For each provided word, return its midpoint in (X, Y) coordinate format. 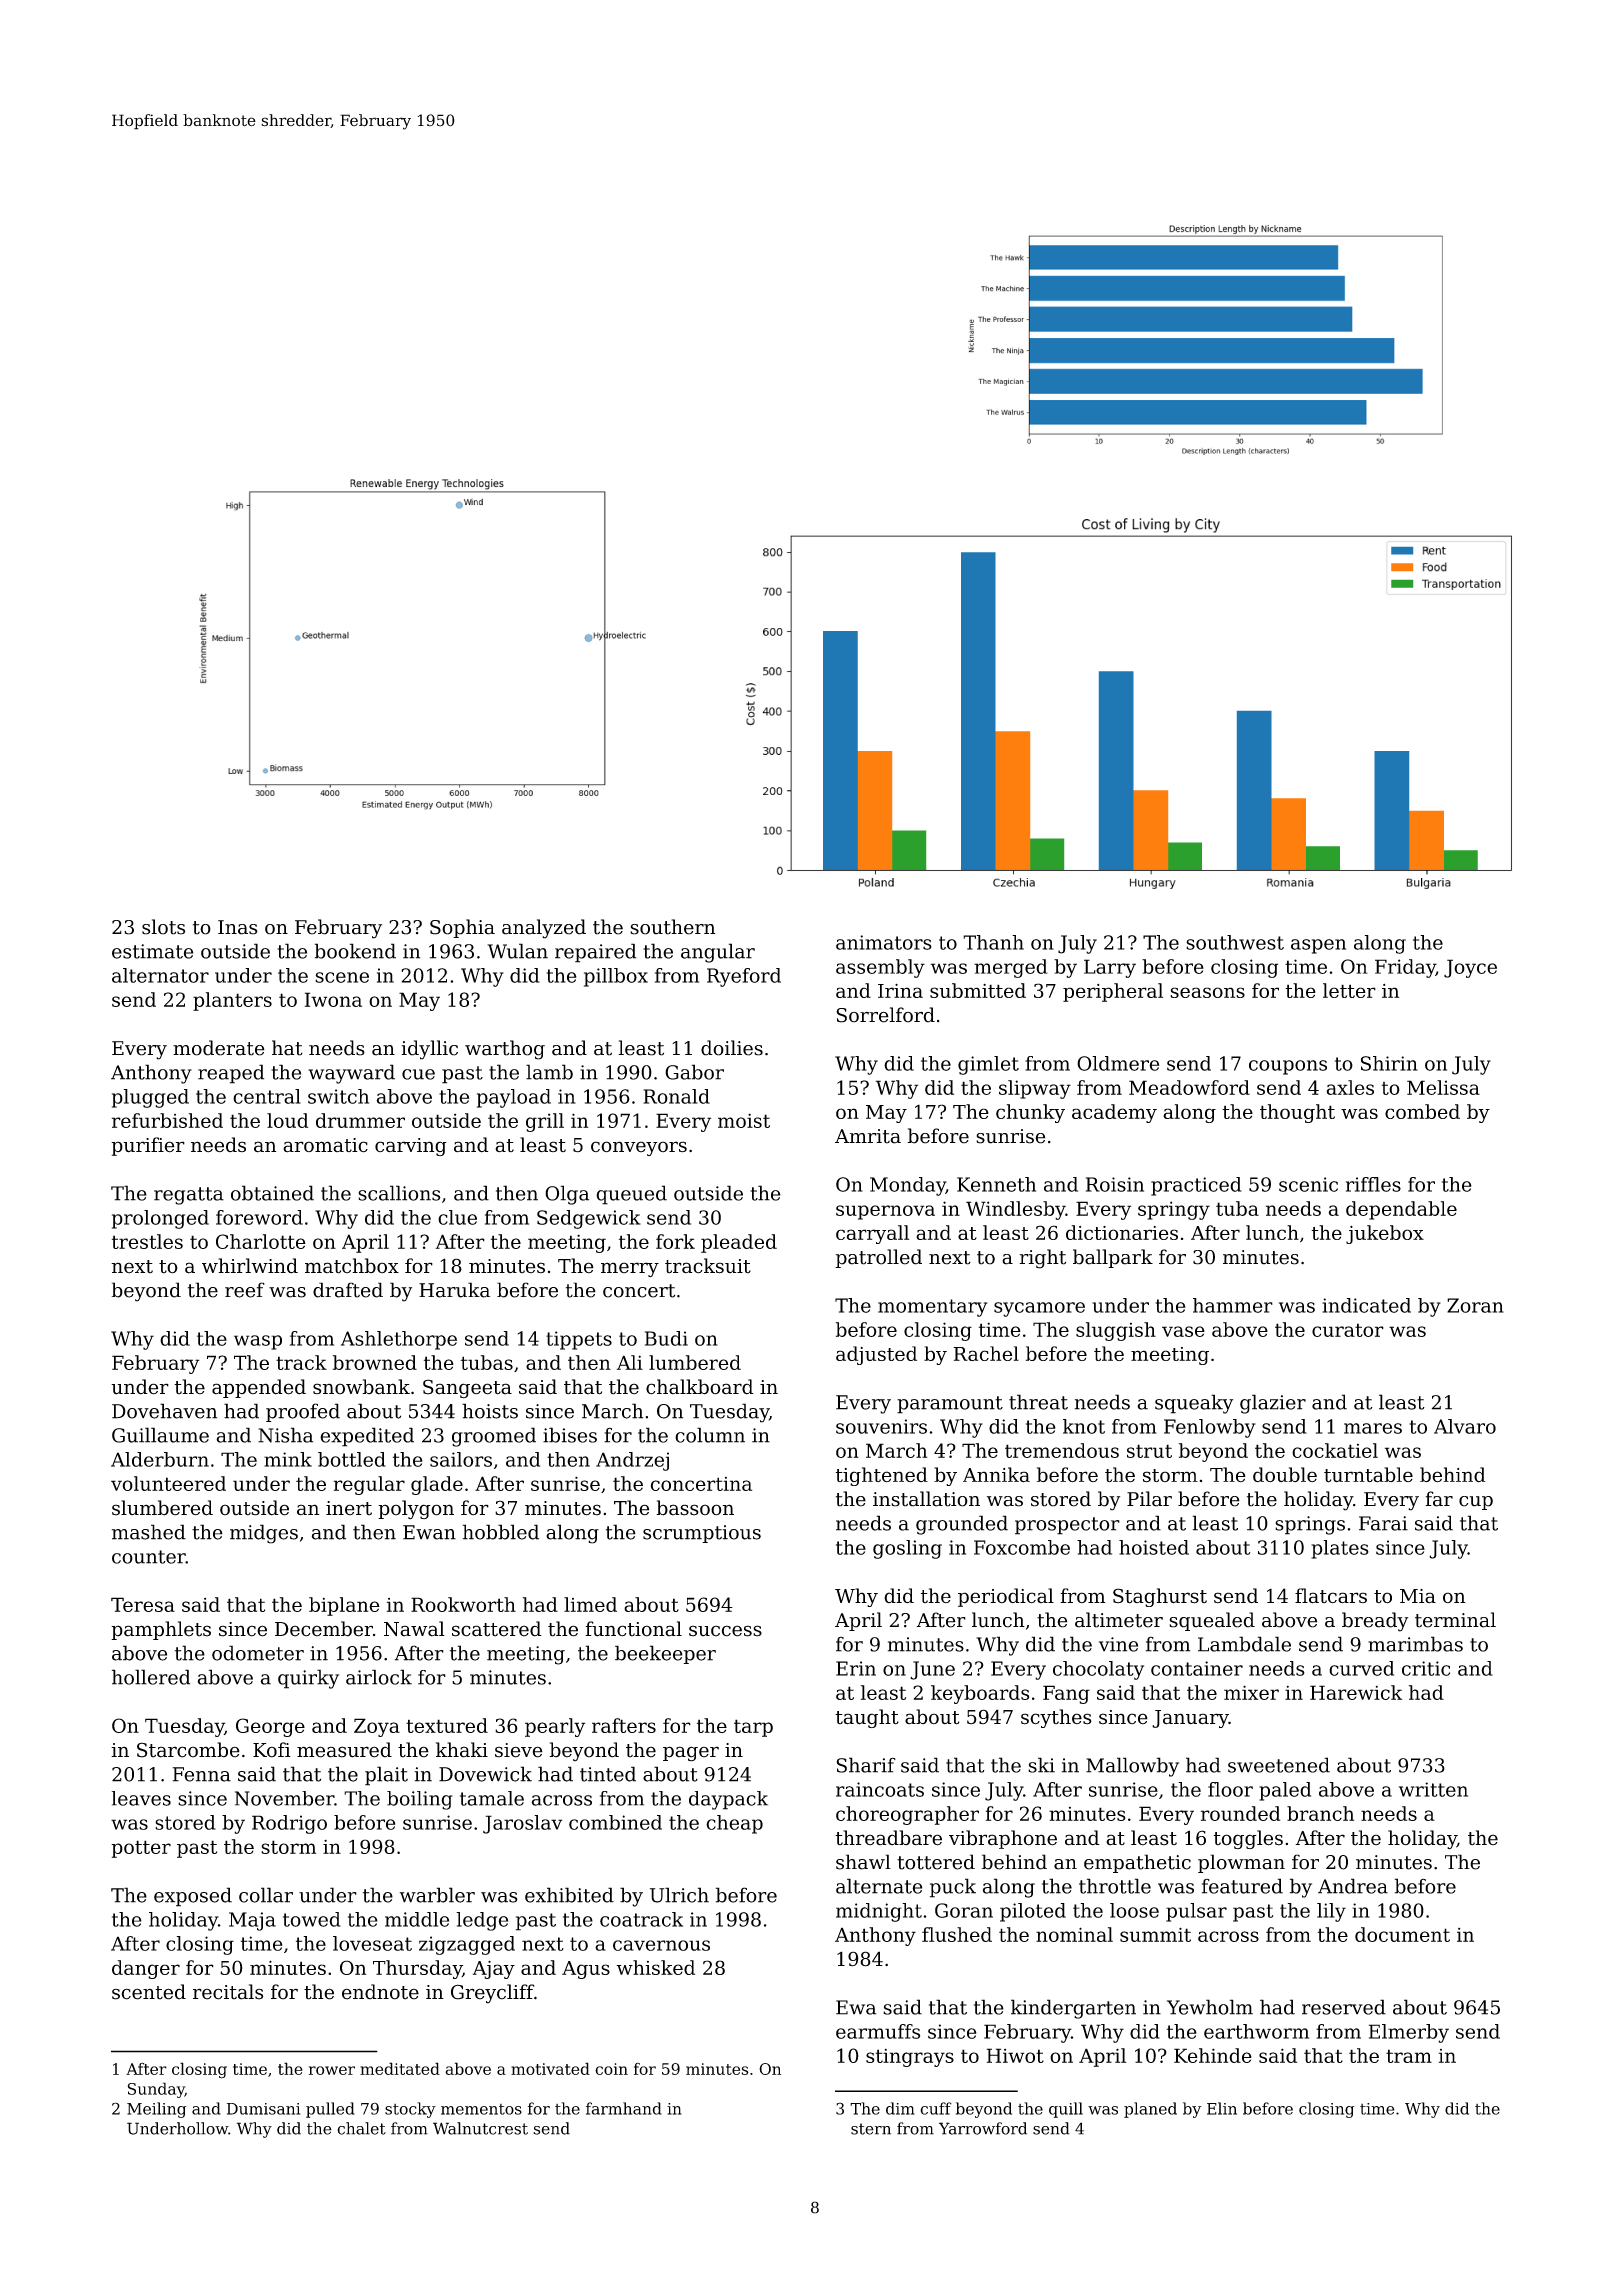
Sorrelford (885, 1015)
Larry (1110, 968)
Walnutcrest (480, 2128)
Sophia (462, 928)
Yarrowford (983, 2128)
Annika (996, 1475)
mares (1373, 1428)
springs (1310, 1525)
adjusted (876, 1355)
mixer (1251, 1692)
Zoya (377, 1727)
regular (369, 1485)
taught (867, 1718)
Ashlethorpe (399, 1340)
